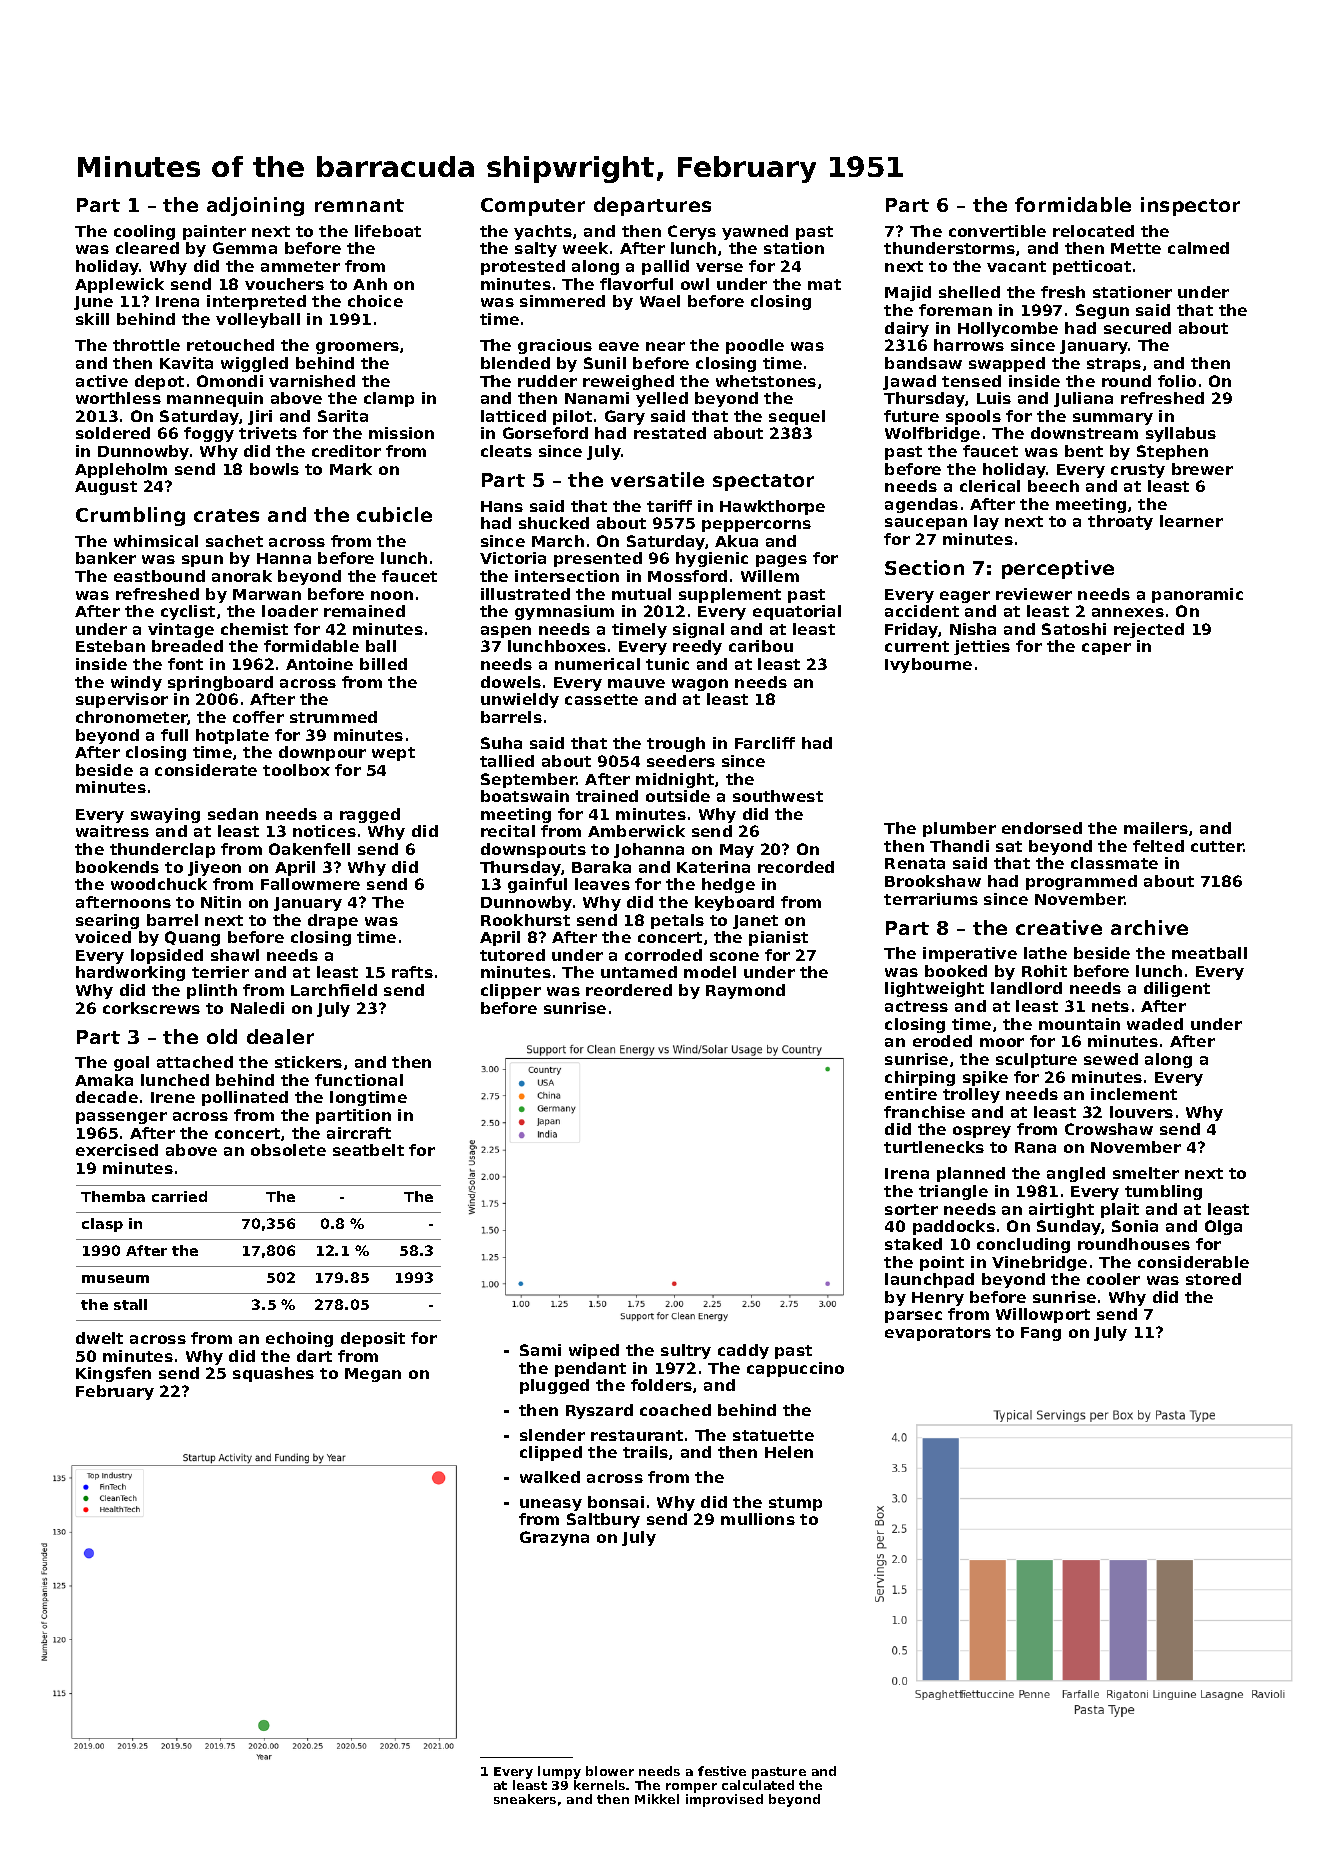 The height and width of the screenshot is (1875, 1326). Describe the element at coordinates (144, 232) in the screenshot. I see `cooling` at that location.
